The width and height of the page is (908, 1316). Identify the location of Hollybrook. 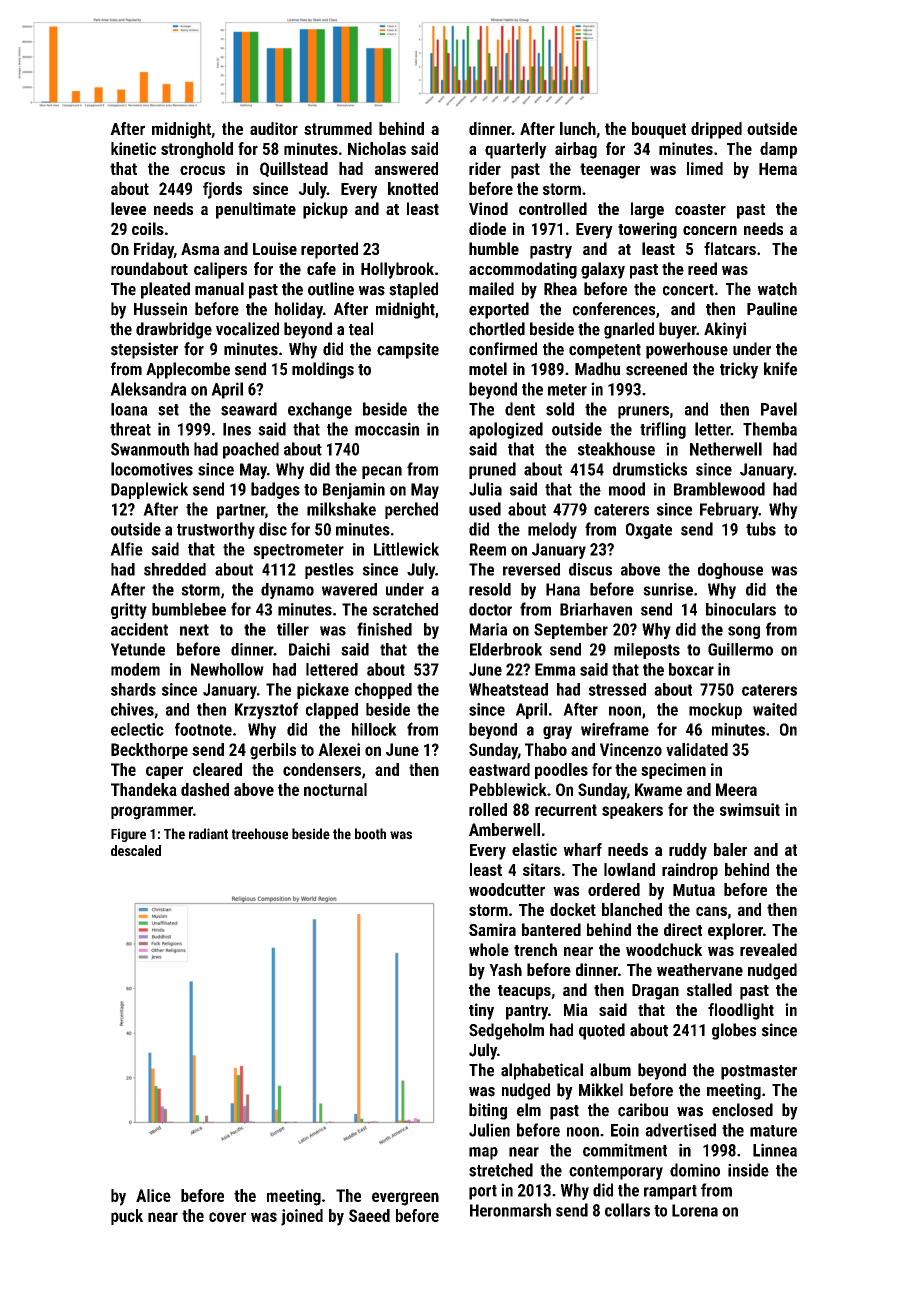
(397, 270).
